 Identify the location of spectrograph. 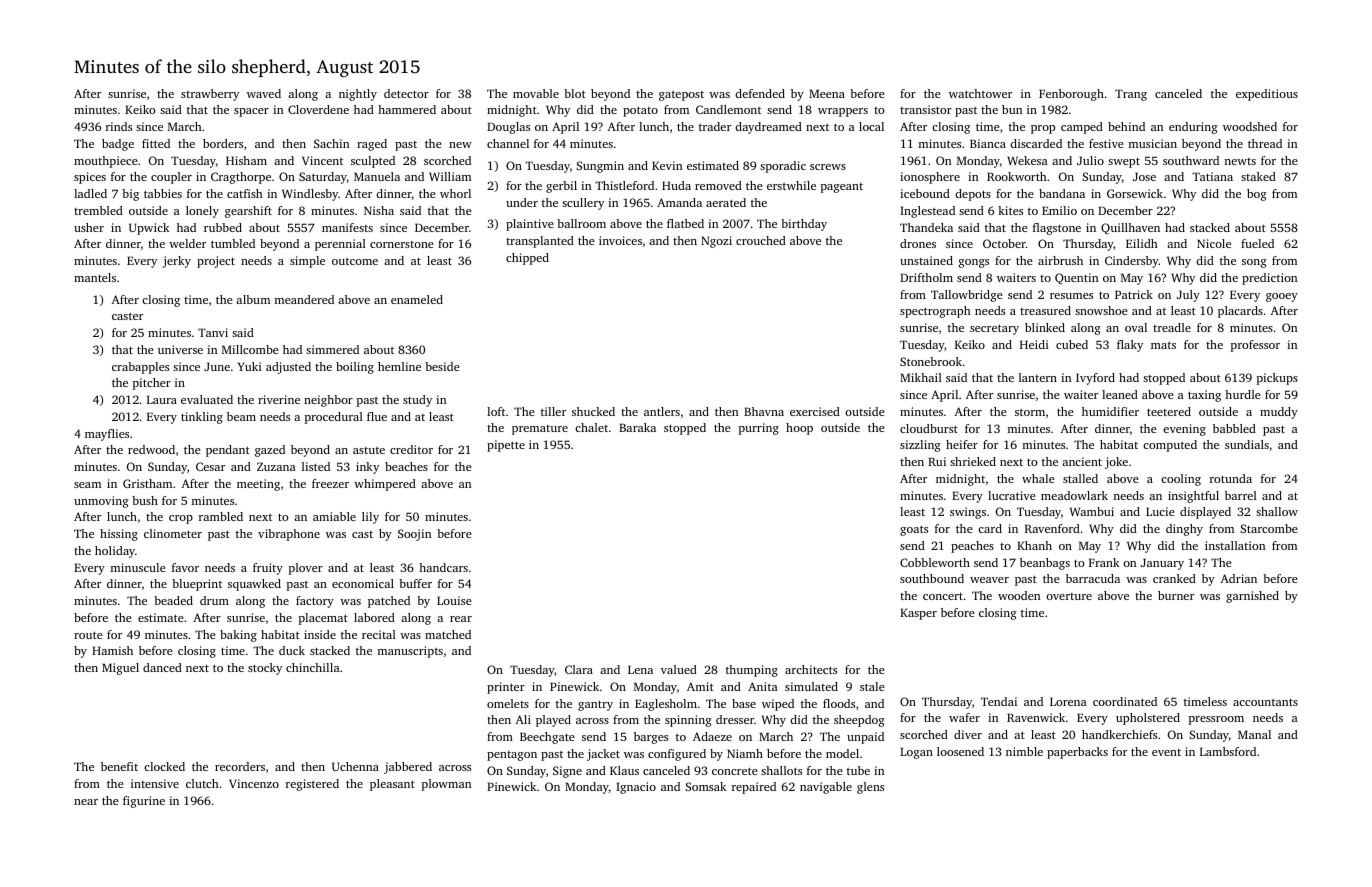
(935, 312).
